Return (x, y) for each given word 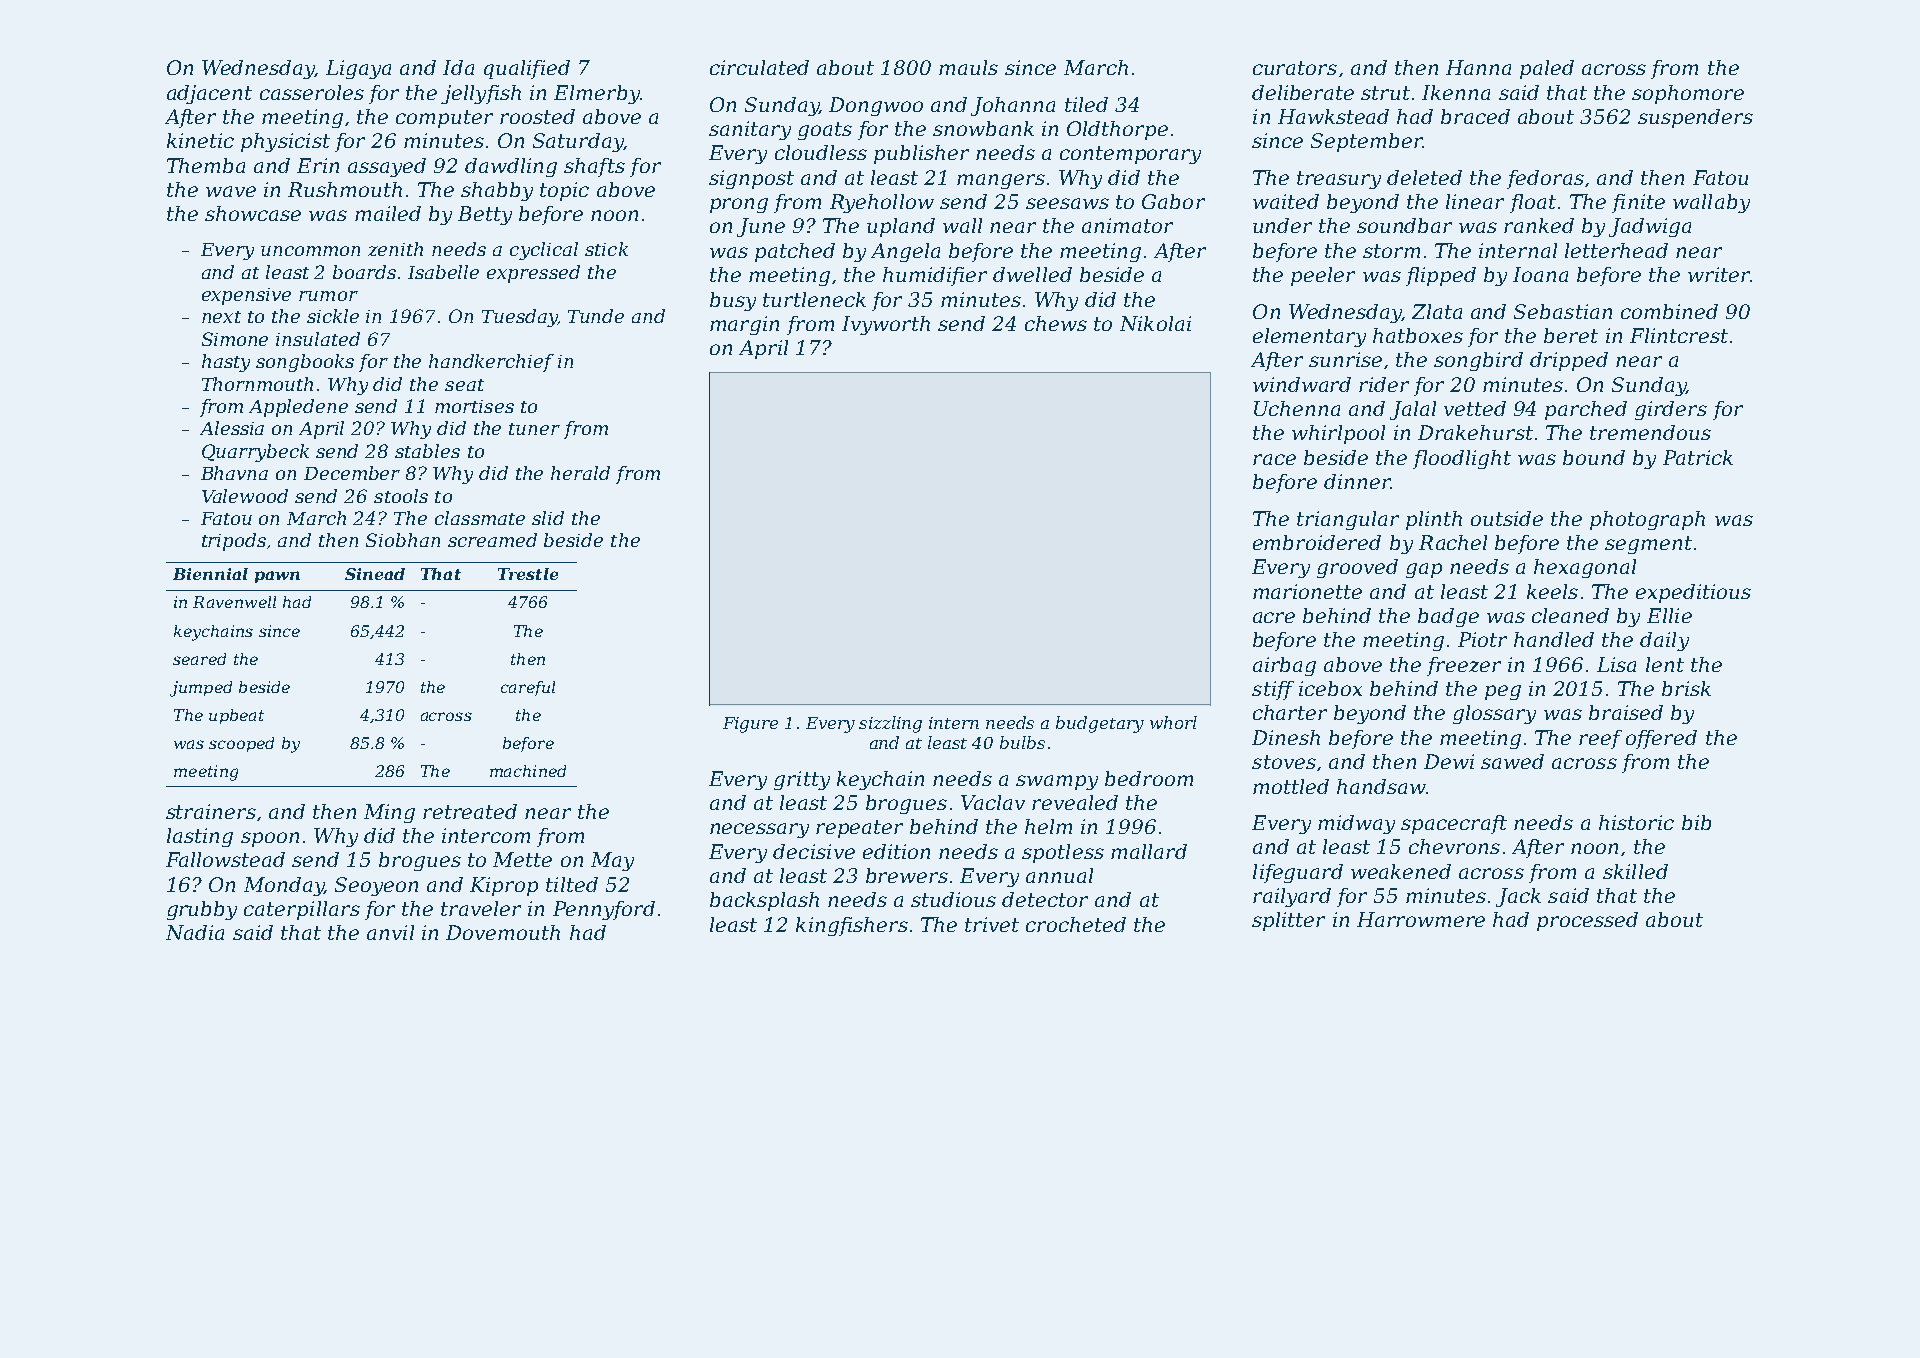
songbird (1478, 361)
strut (1385, 93)
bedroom (1149, 778)
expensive (246, 296)
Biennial (210, 574)
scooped (241, 744)
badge (1448, 617)
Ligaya (358, 69)
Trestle (528, 574)
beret (1571, 335)
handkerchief (491, 363)
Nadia (195, 932)
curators (1295, 68)
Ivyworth (886, 325)
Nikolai (1155, 323)
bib (1696, 822)
